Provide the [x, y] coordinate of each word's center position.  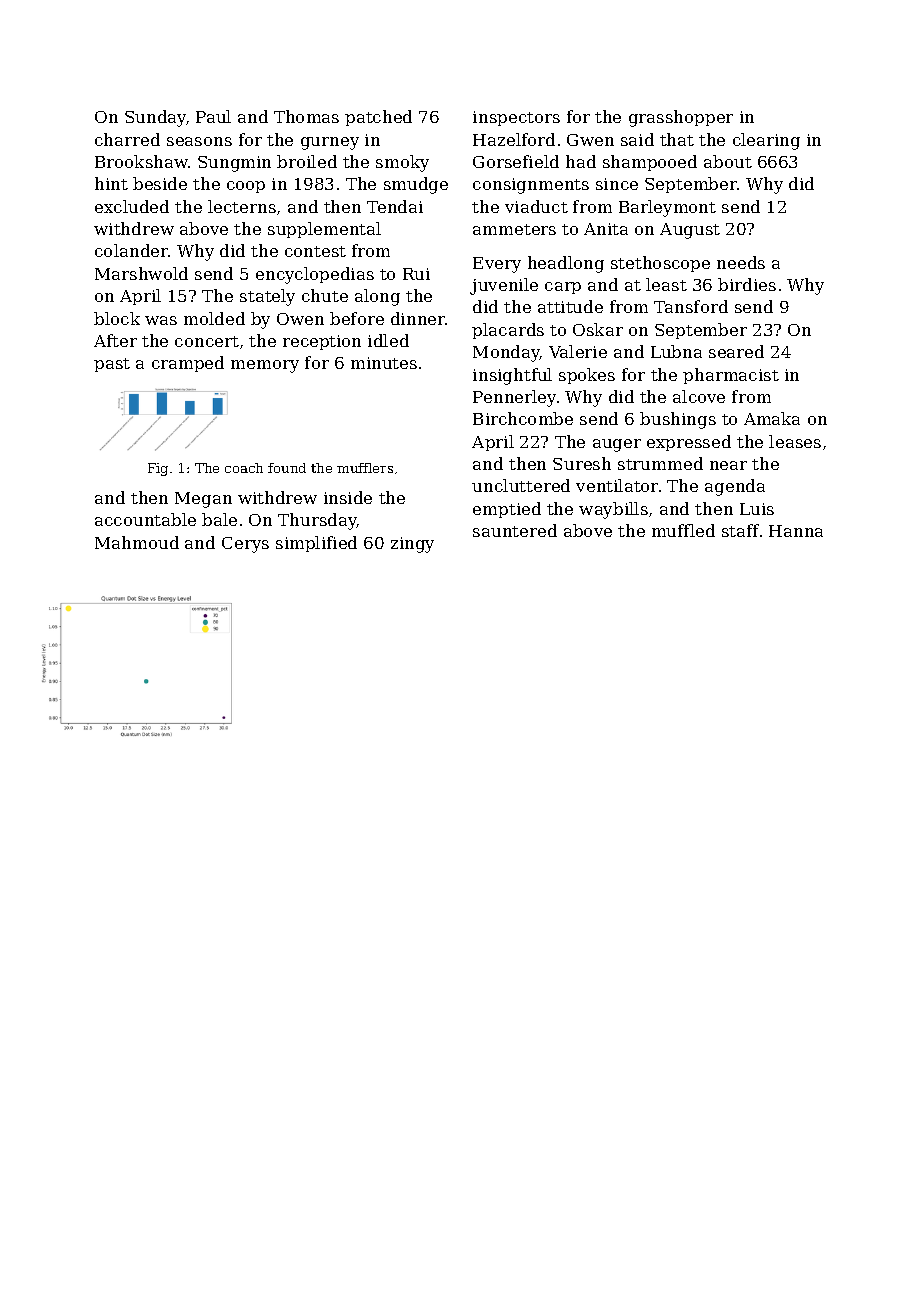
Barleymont [667, 208]
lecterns [242, 206]
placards [508, 331]
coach [244, 468]
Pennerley [514, 398]
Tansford [691, 306]
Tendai [395, 206]
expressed [689, 443]
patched [378, 118]
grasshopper [681, 118]
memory [265, 366]
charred [127, 139]
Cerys [245, 545]
